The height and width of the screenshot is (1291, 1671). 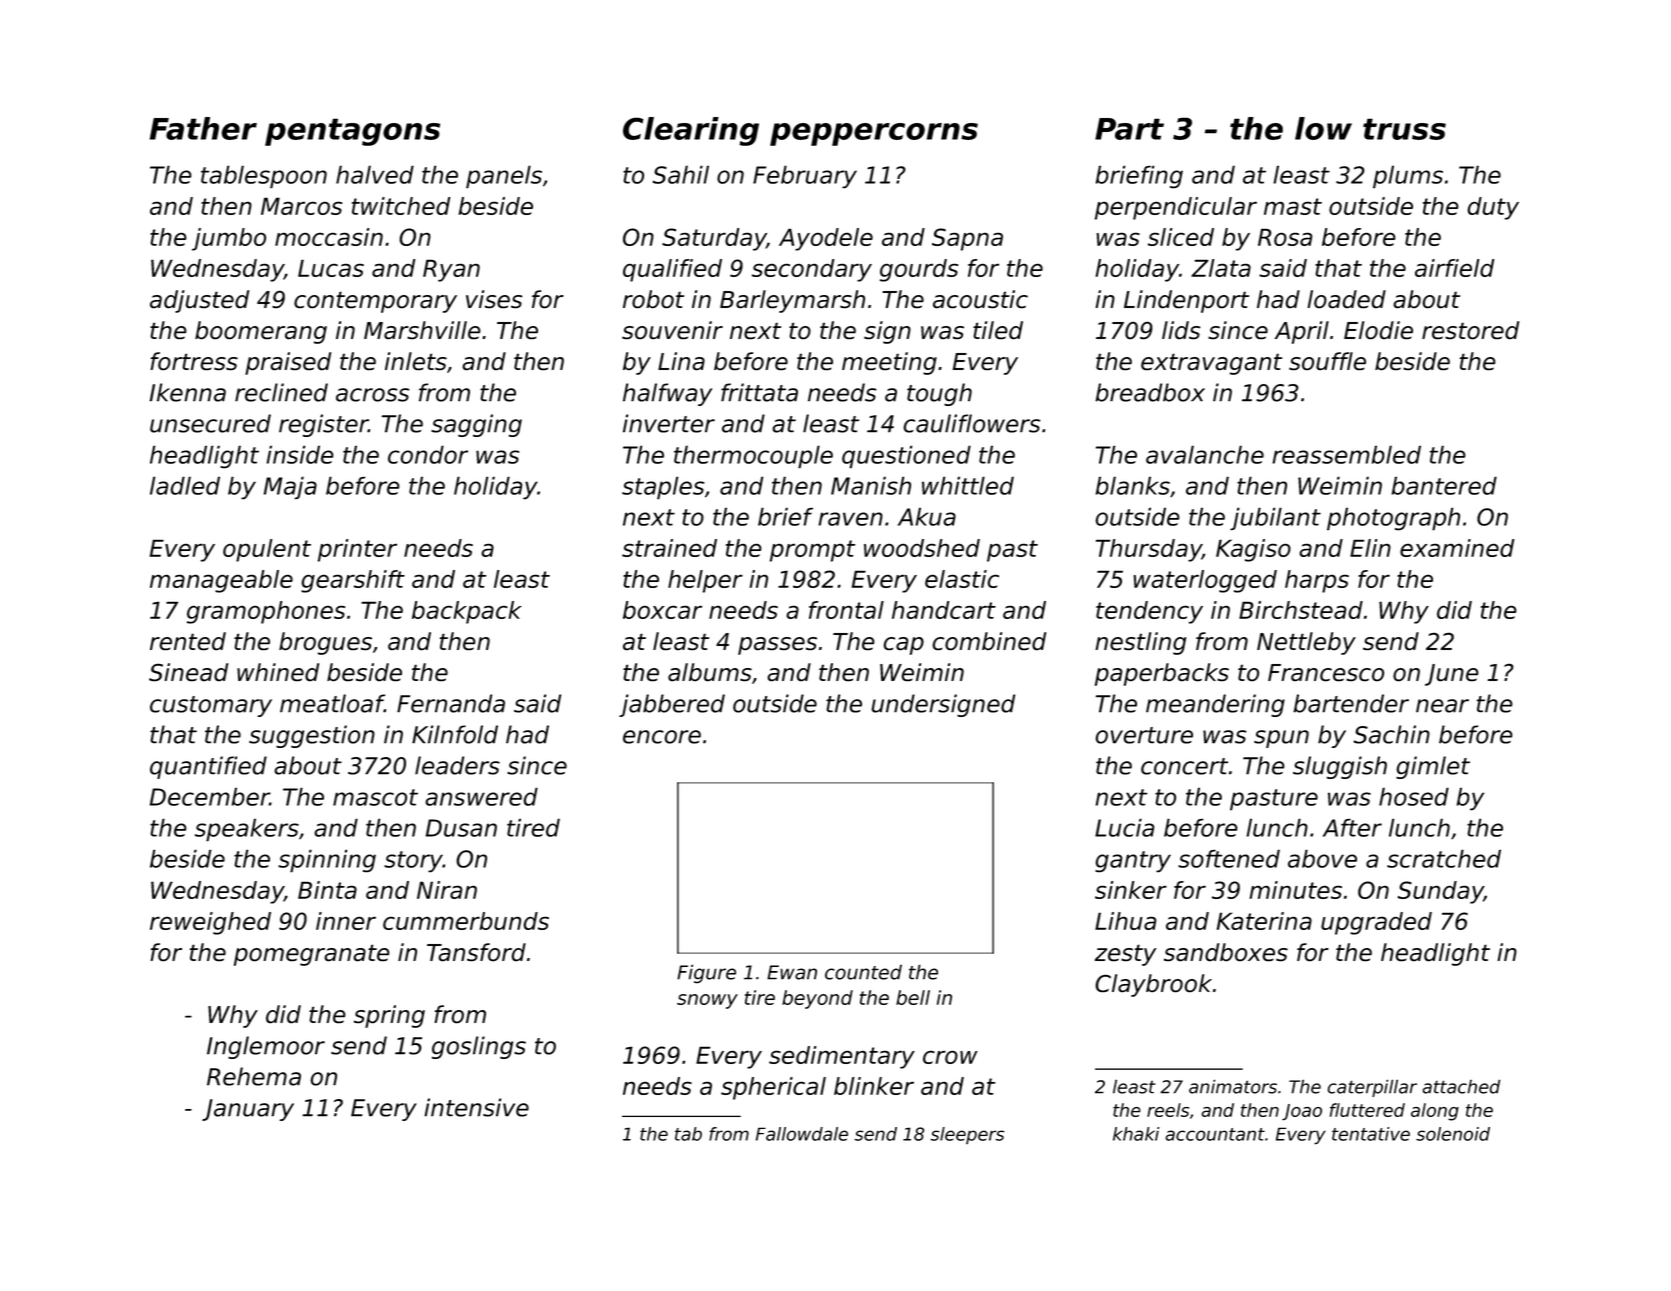 What do you see at coordinates (980, 299) in the screenshot?
I see `acoustic` at bounding box center [980, 299].
